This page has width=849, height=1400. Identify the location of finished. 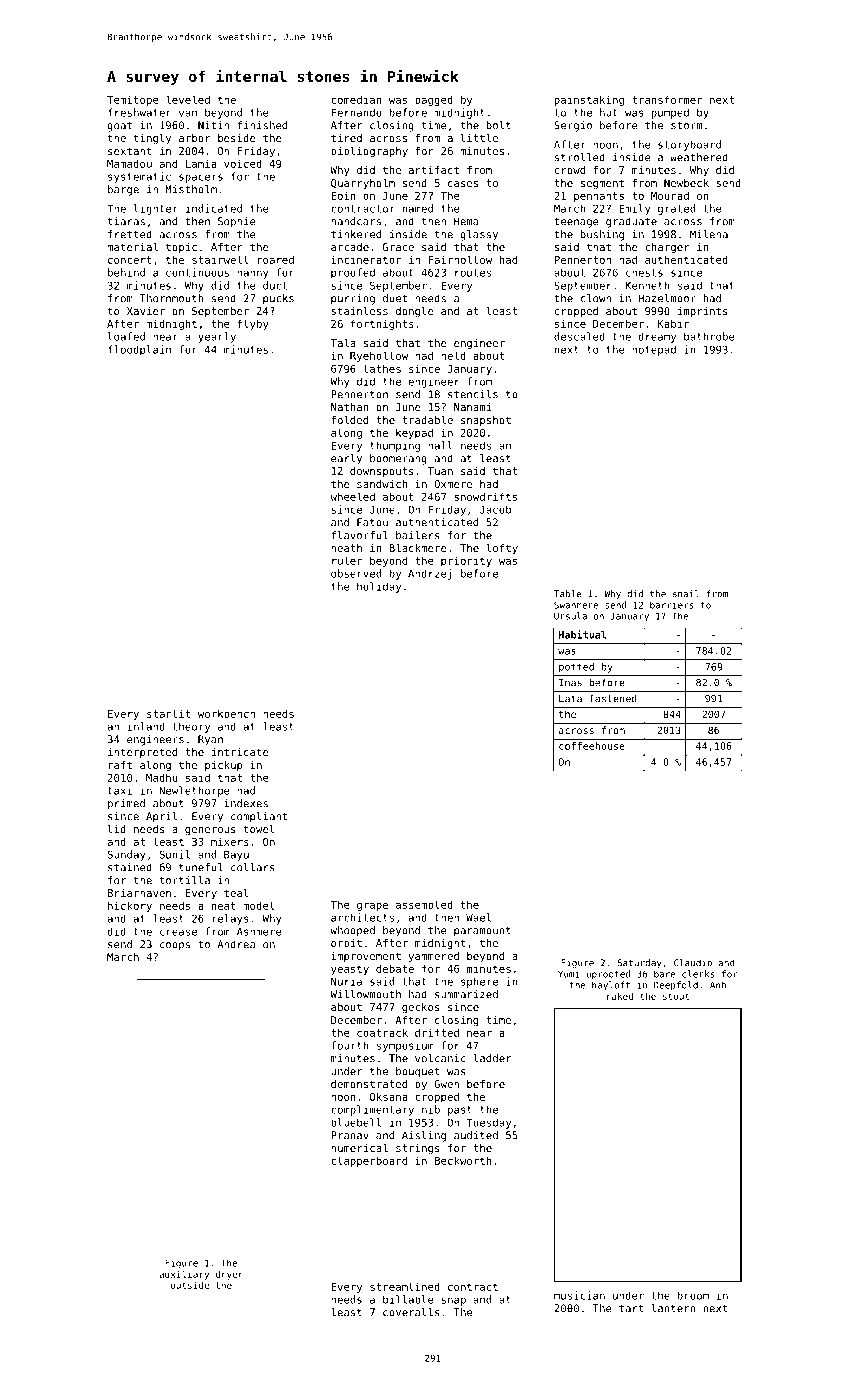
(262, 125).
